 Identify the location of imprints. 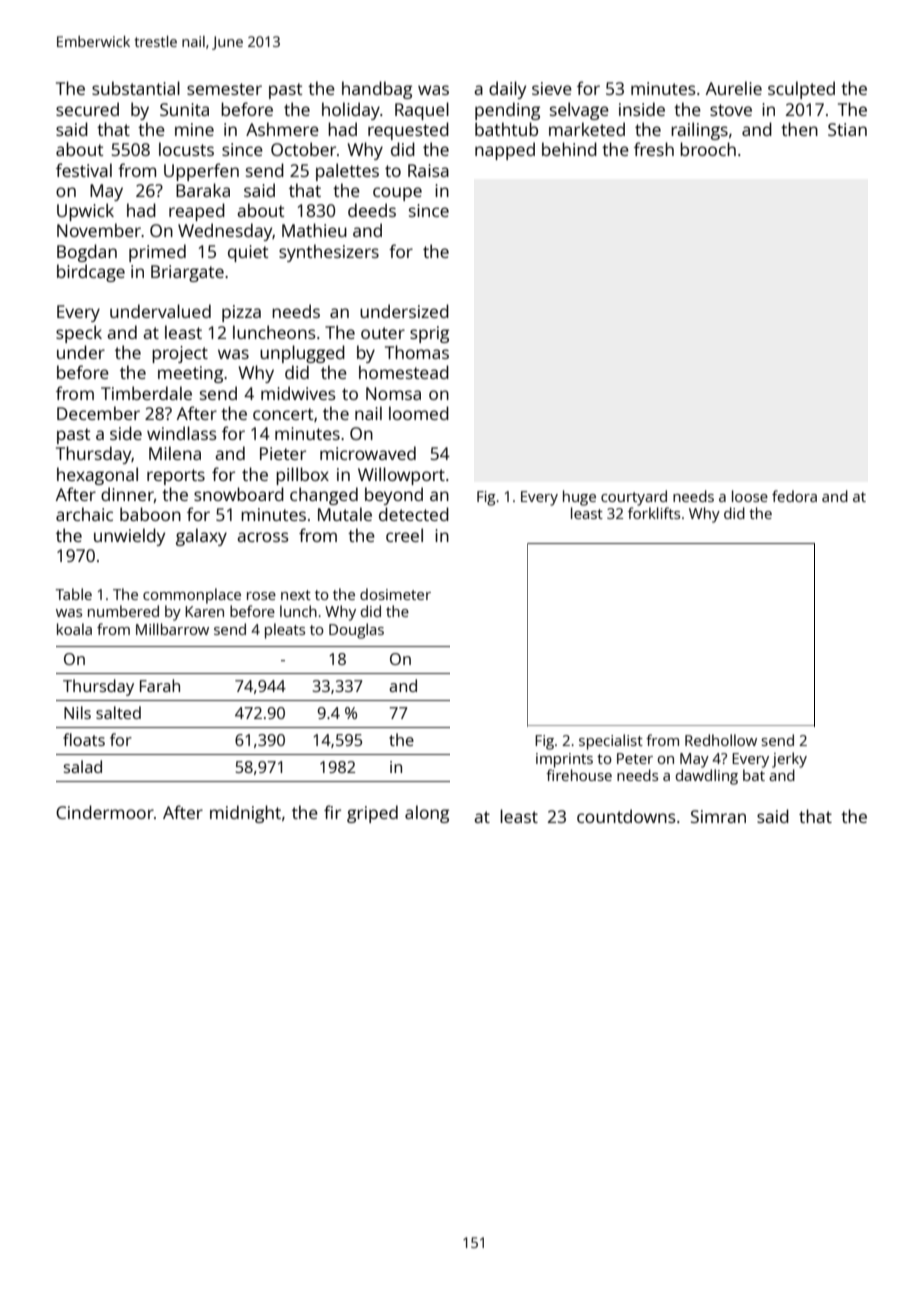
(564, 760).
